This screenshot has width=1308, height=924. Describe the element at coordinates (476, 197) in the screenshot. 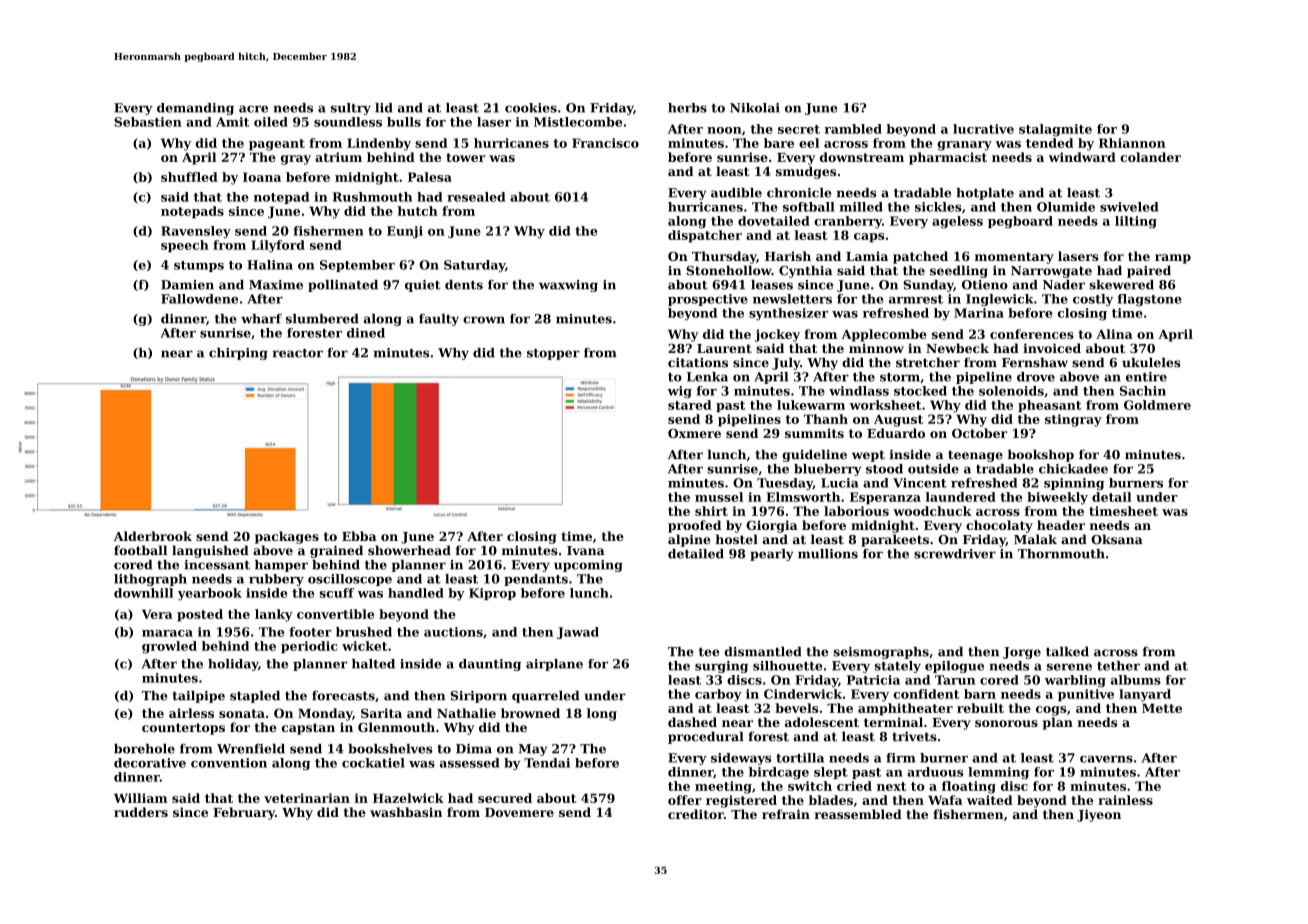

I see `resealed` at that location.
